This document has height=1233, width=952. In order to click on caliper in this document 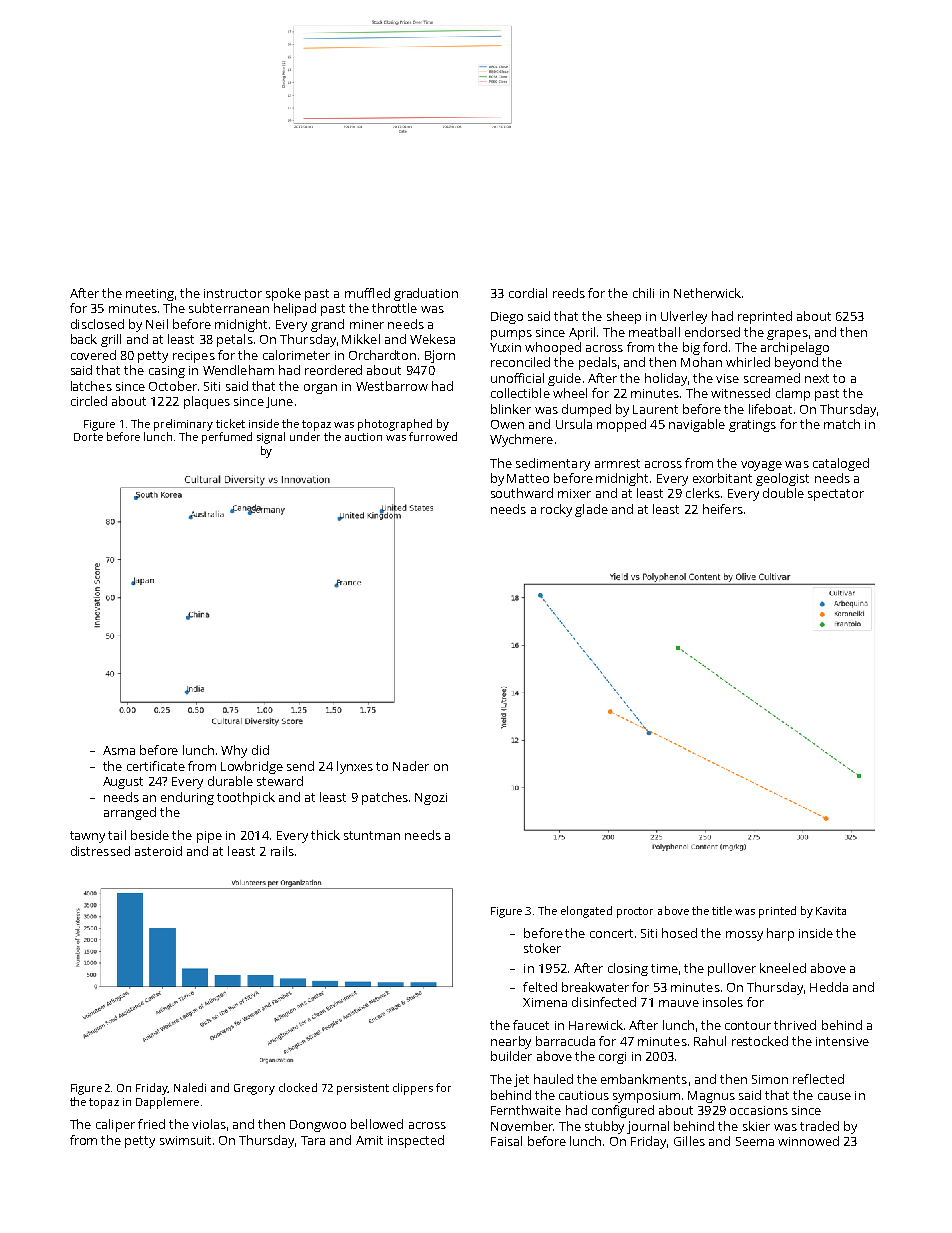, I will do `click(115, 1125)`.
